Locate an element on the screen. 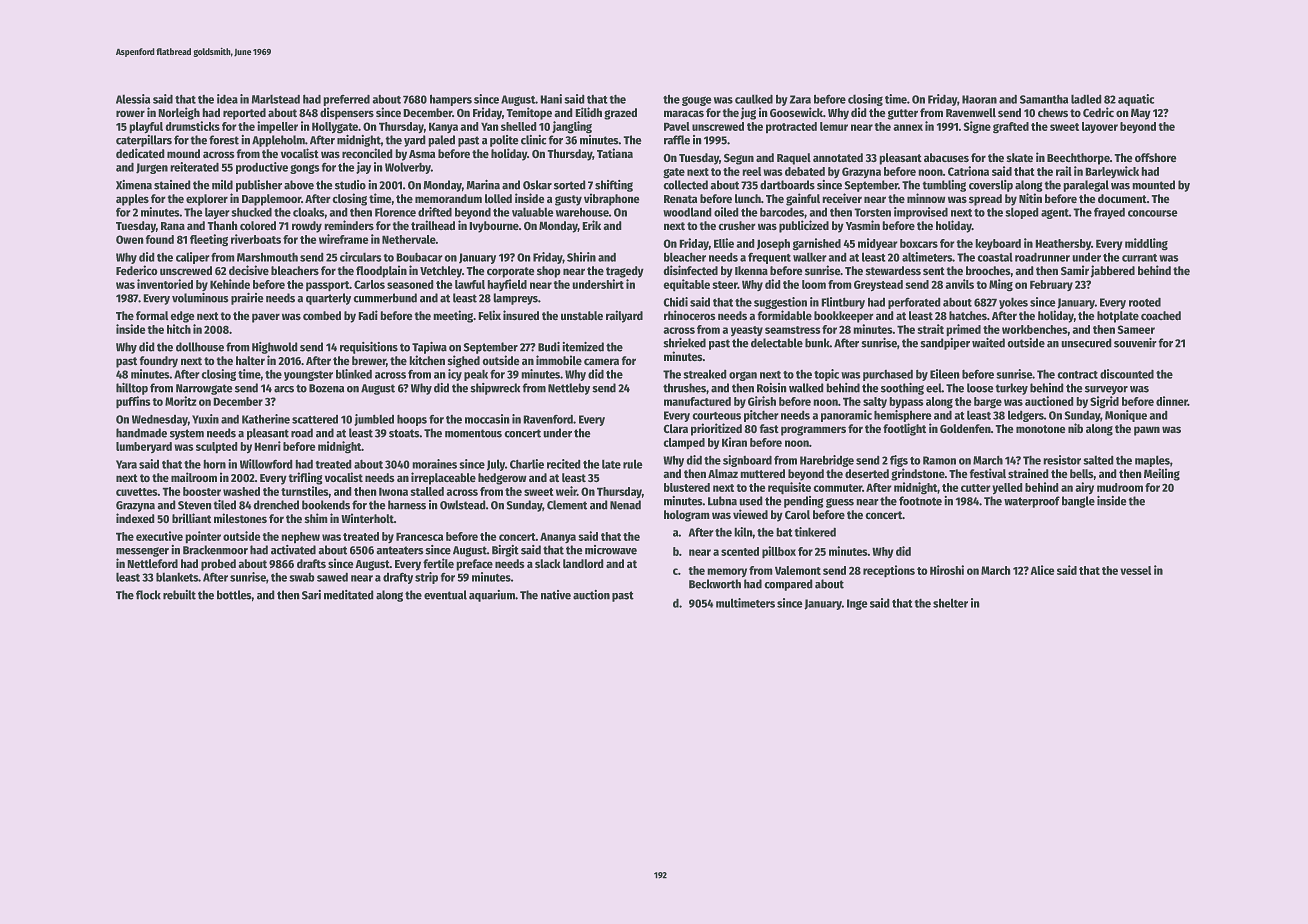  indexed is located at coordinates (135, 518).
